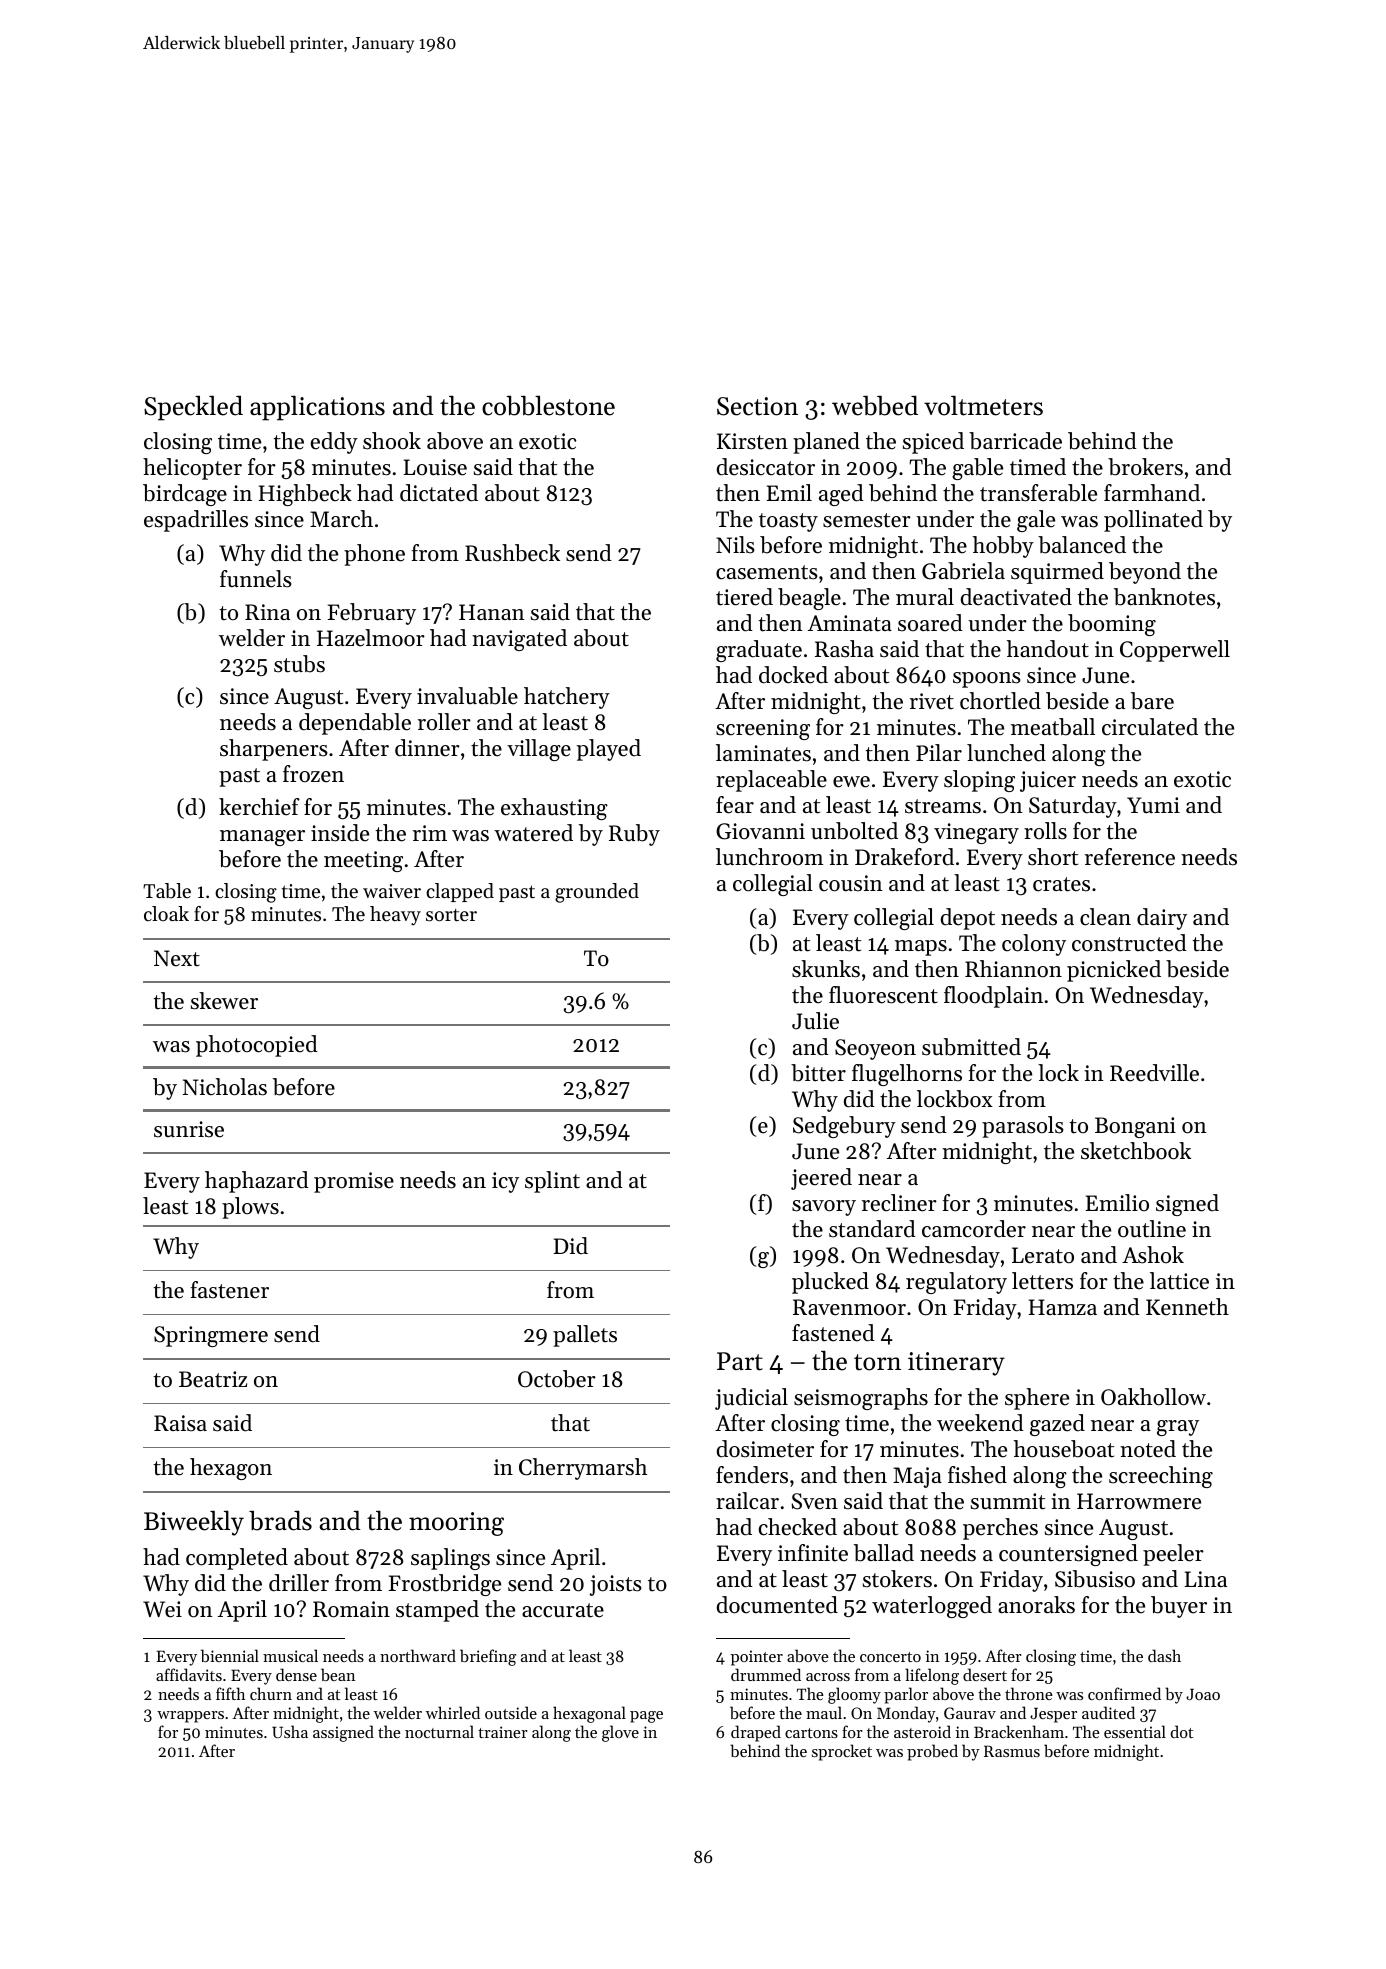 Image resolution: width=1386 pixels, height=1969 pixels. I want to click on frozen, so click(313, 774).
